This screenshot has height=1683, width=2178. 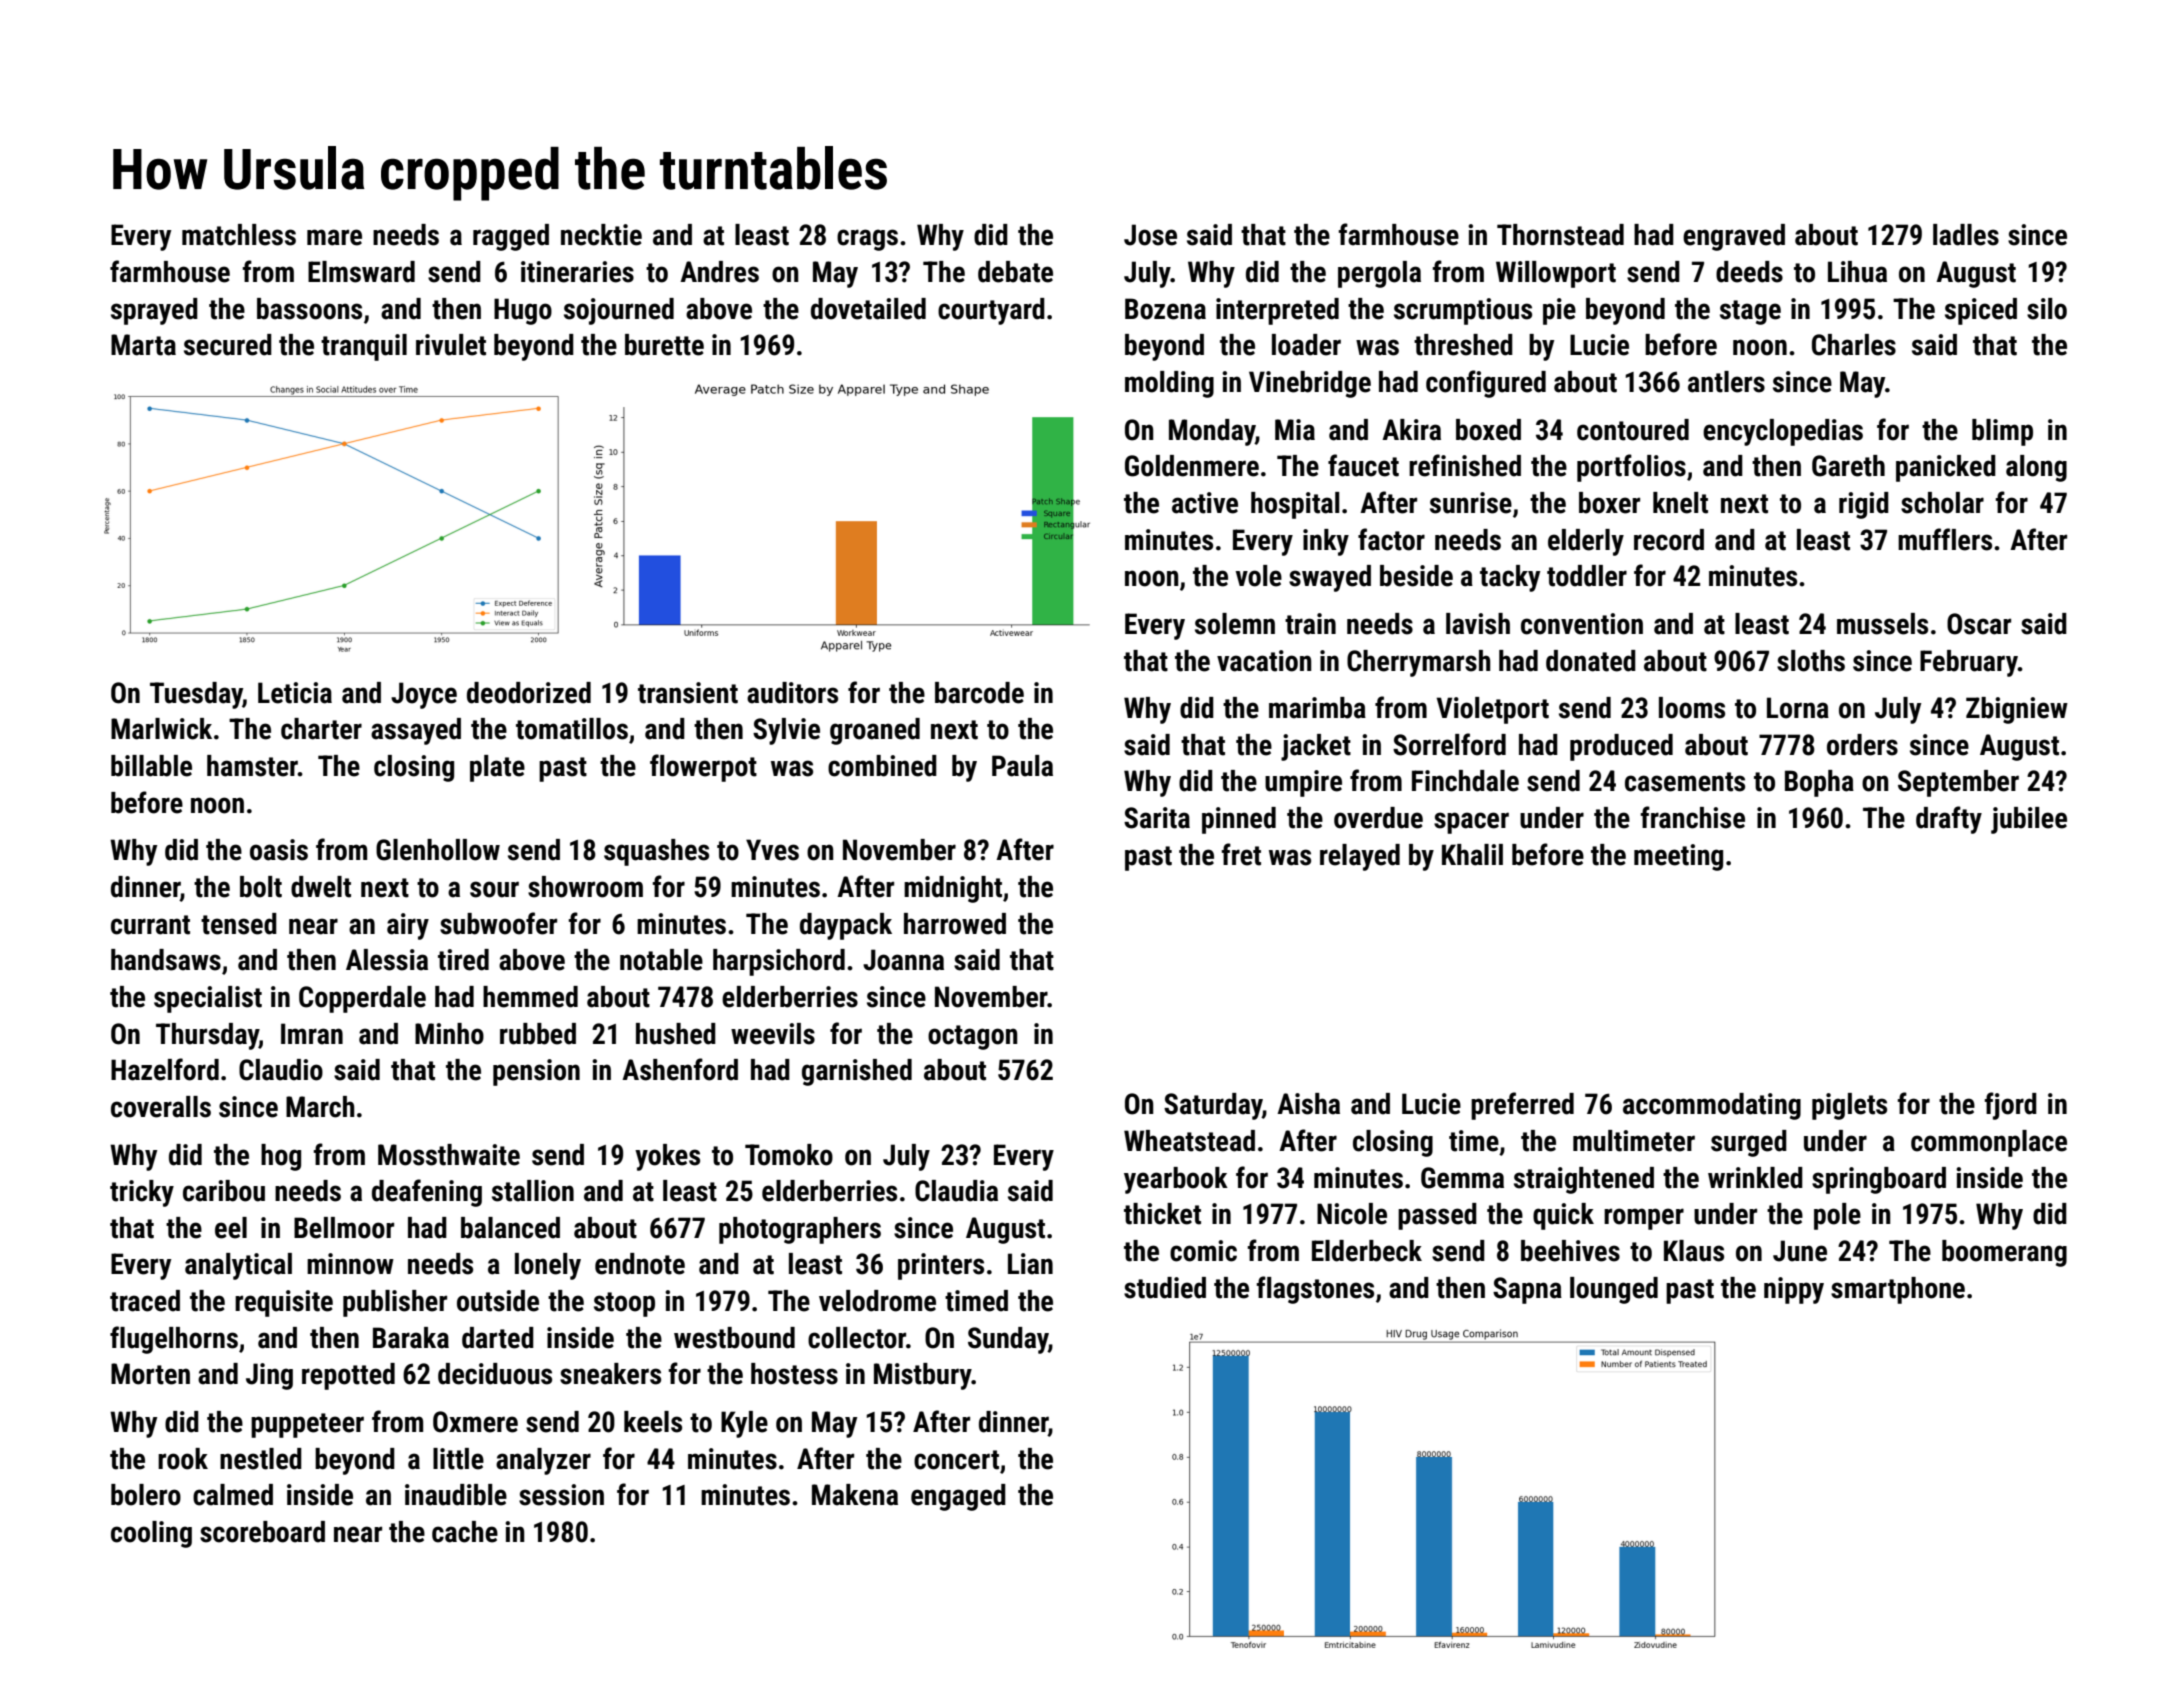 What do you see at coordinates (1989, 1143) in the screenshot?
I see `commonplace` at bounding box center [1989, 1143].
